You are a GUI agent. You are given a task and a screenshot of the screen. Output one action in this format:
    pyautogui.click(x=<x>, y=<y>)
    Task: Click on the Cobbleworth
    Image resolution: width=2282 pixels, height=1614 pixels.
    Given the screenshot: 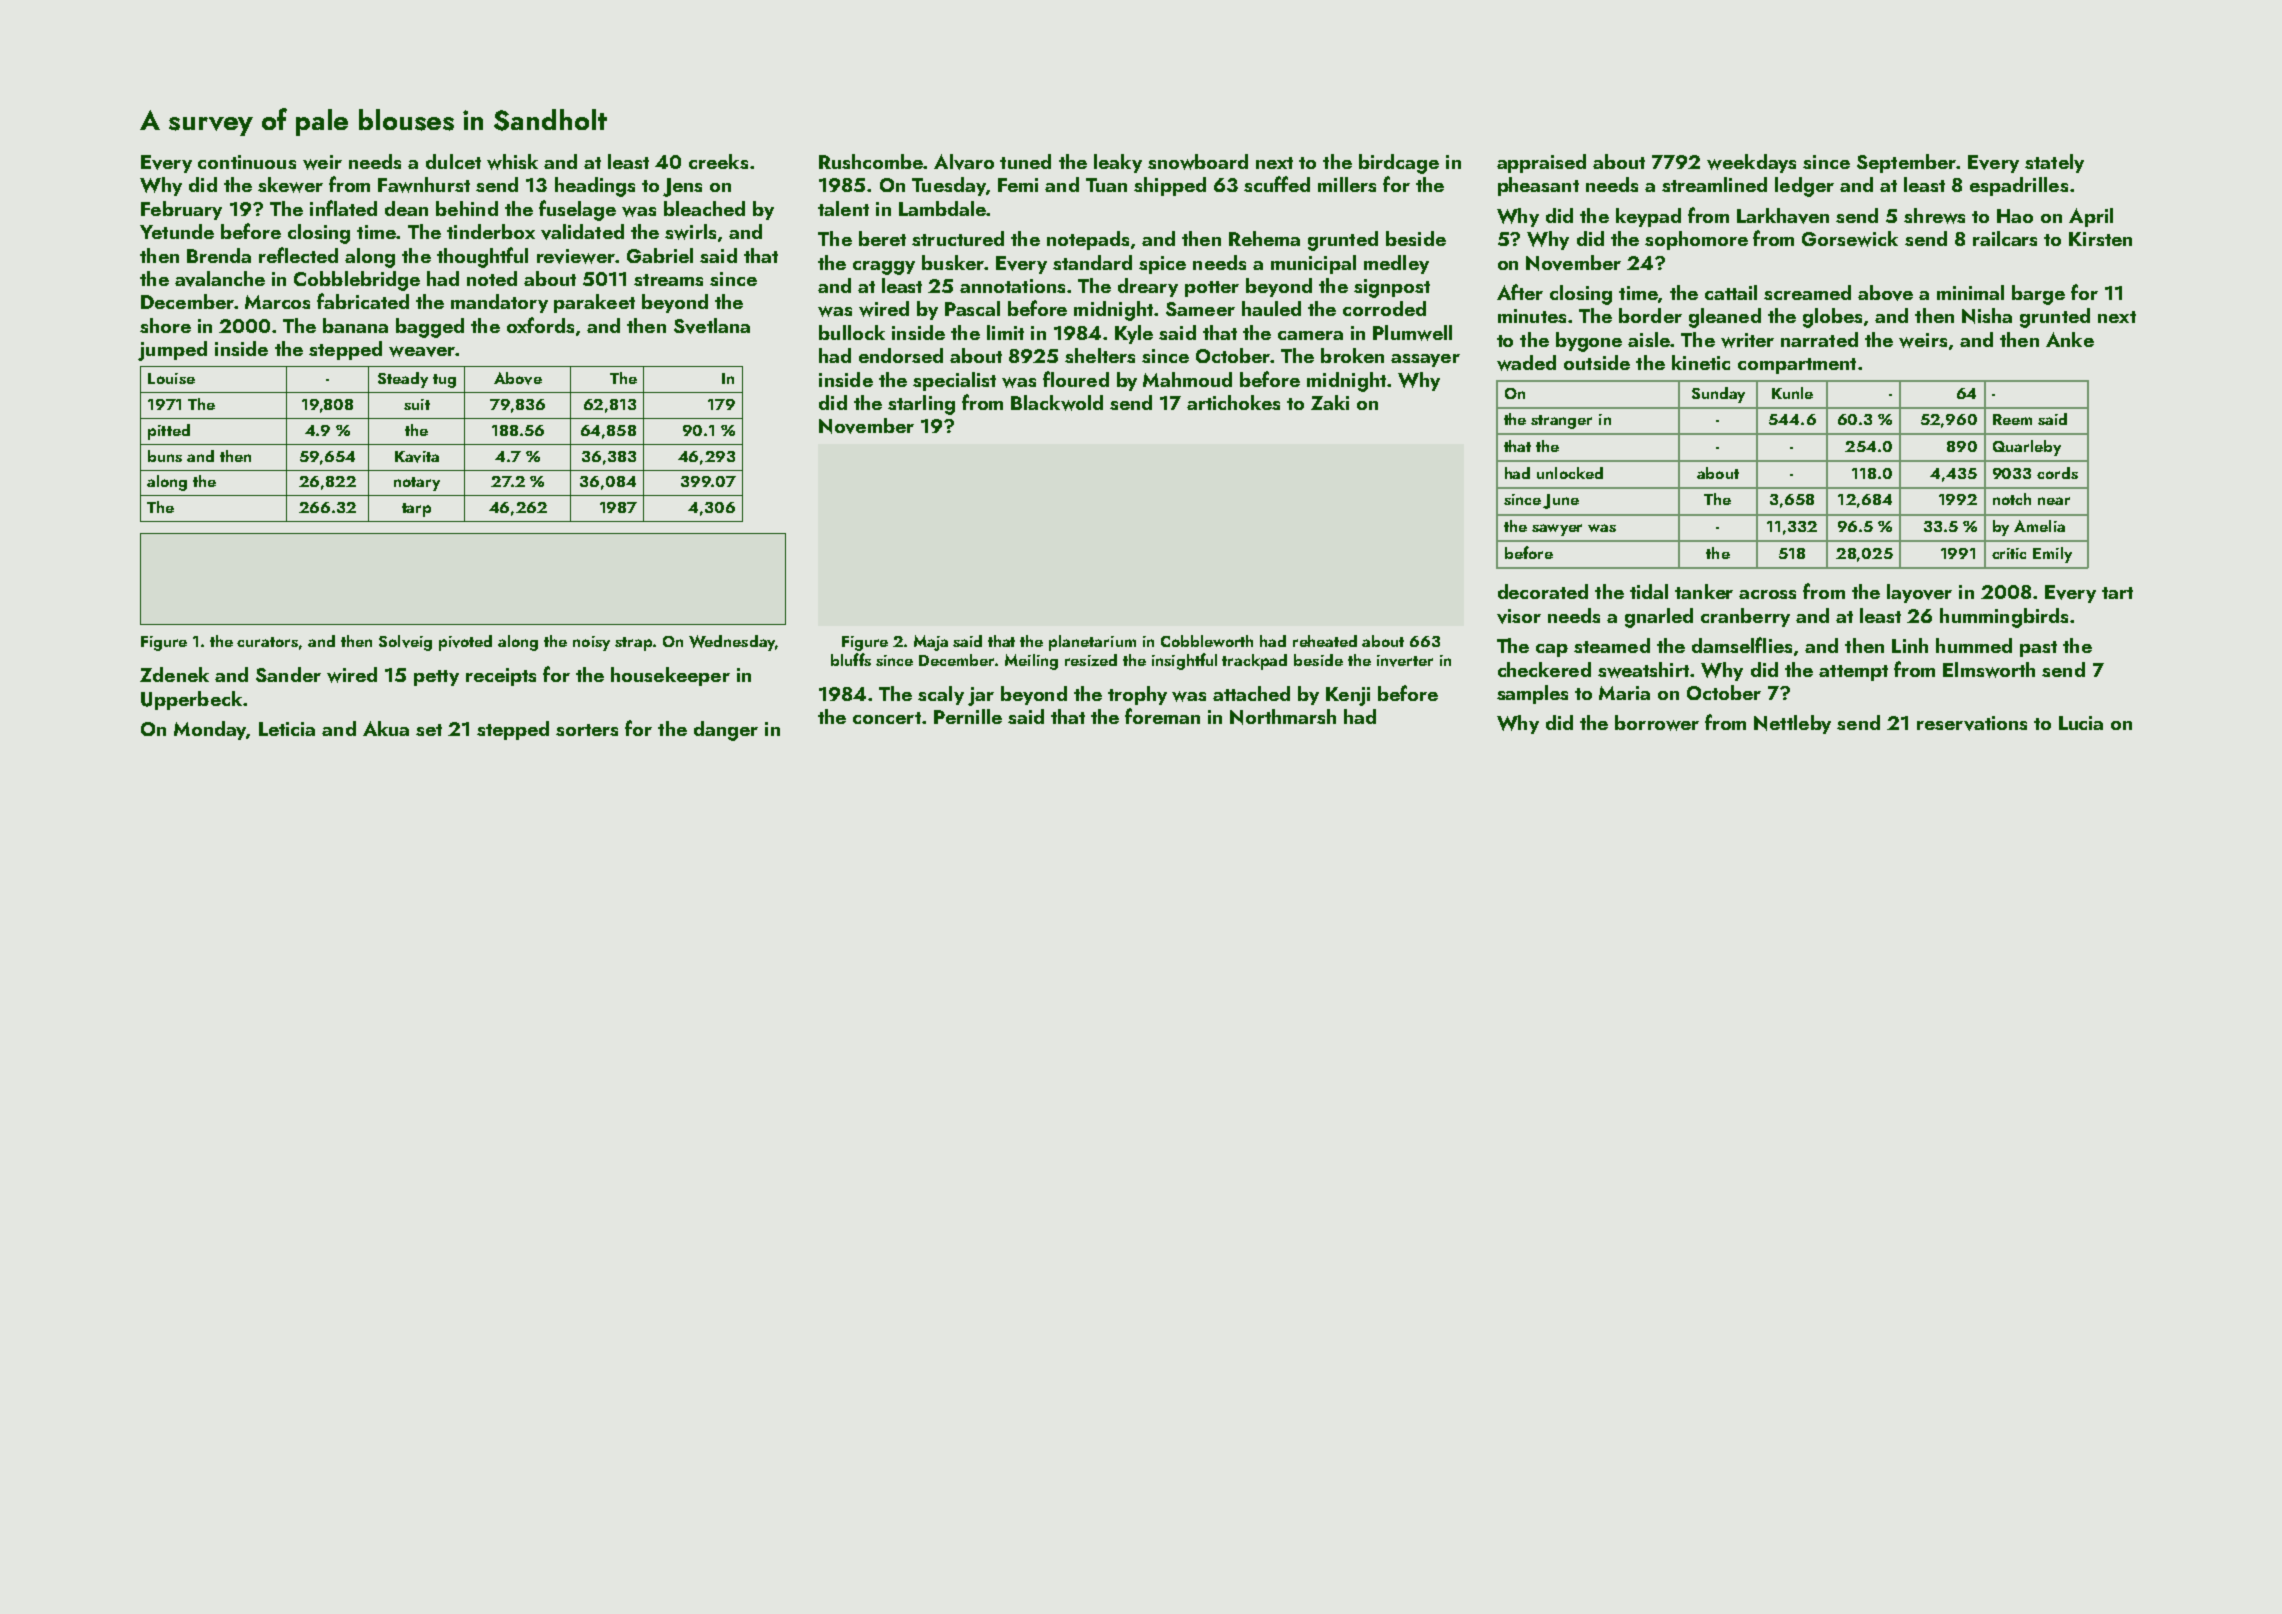 What is the action you would take?
    pyautogui.click(x=1207, y=641)
